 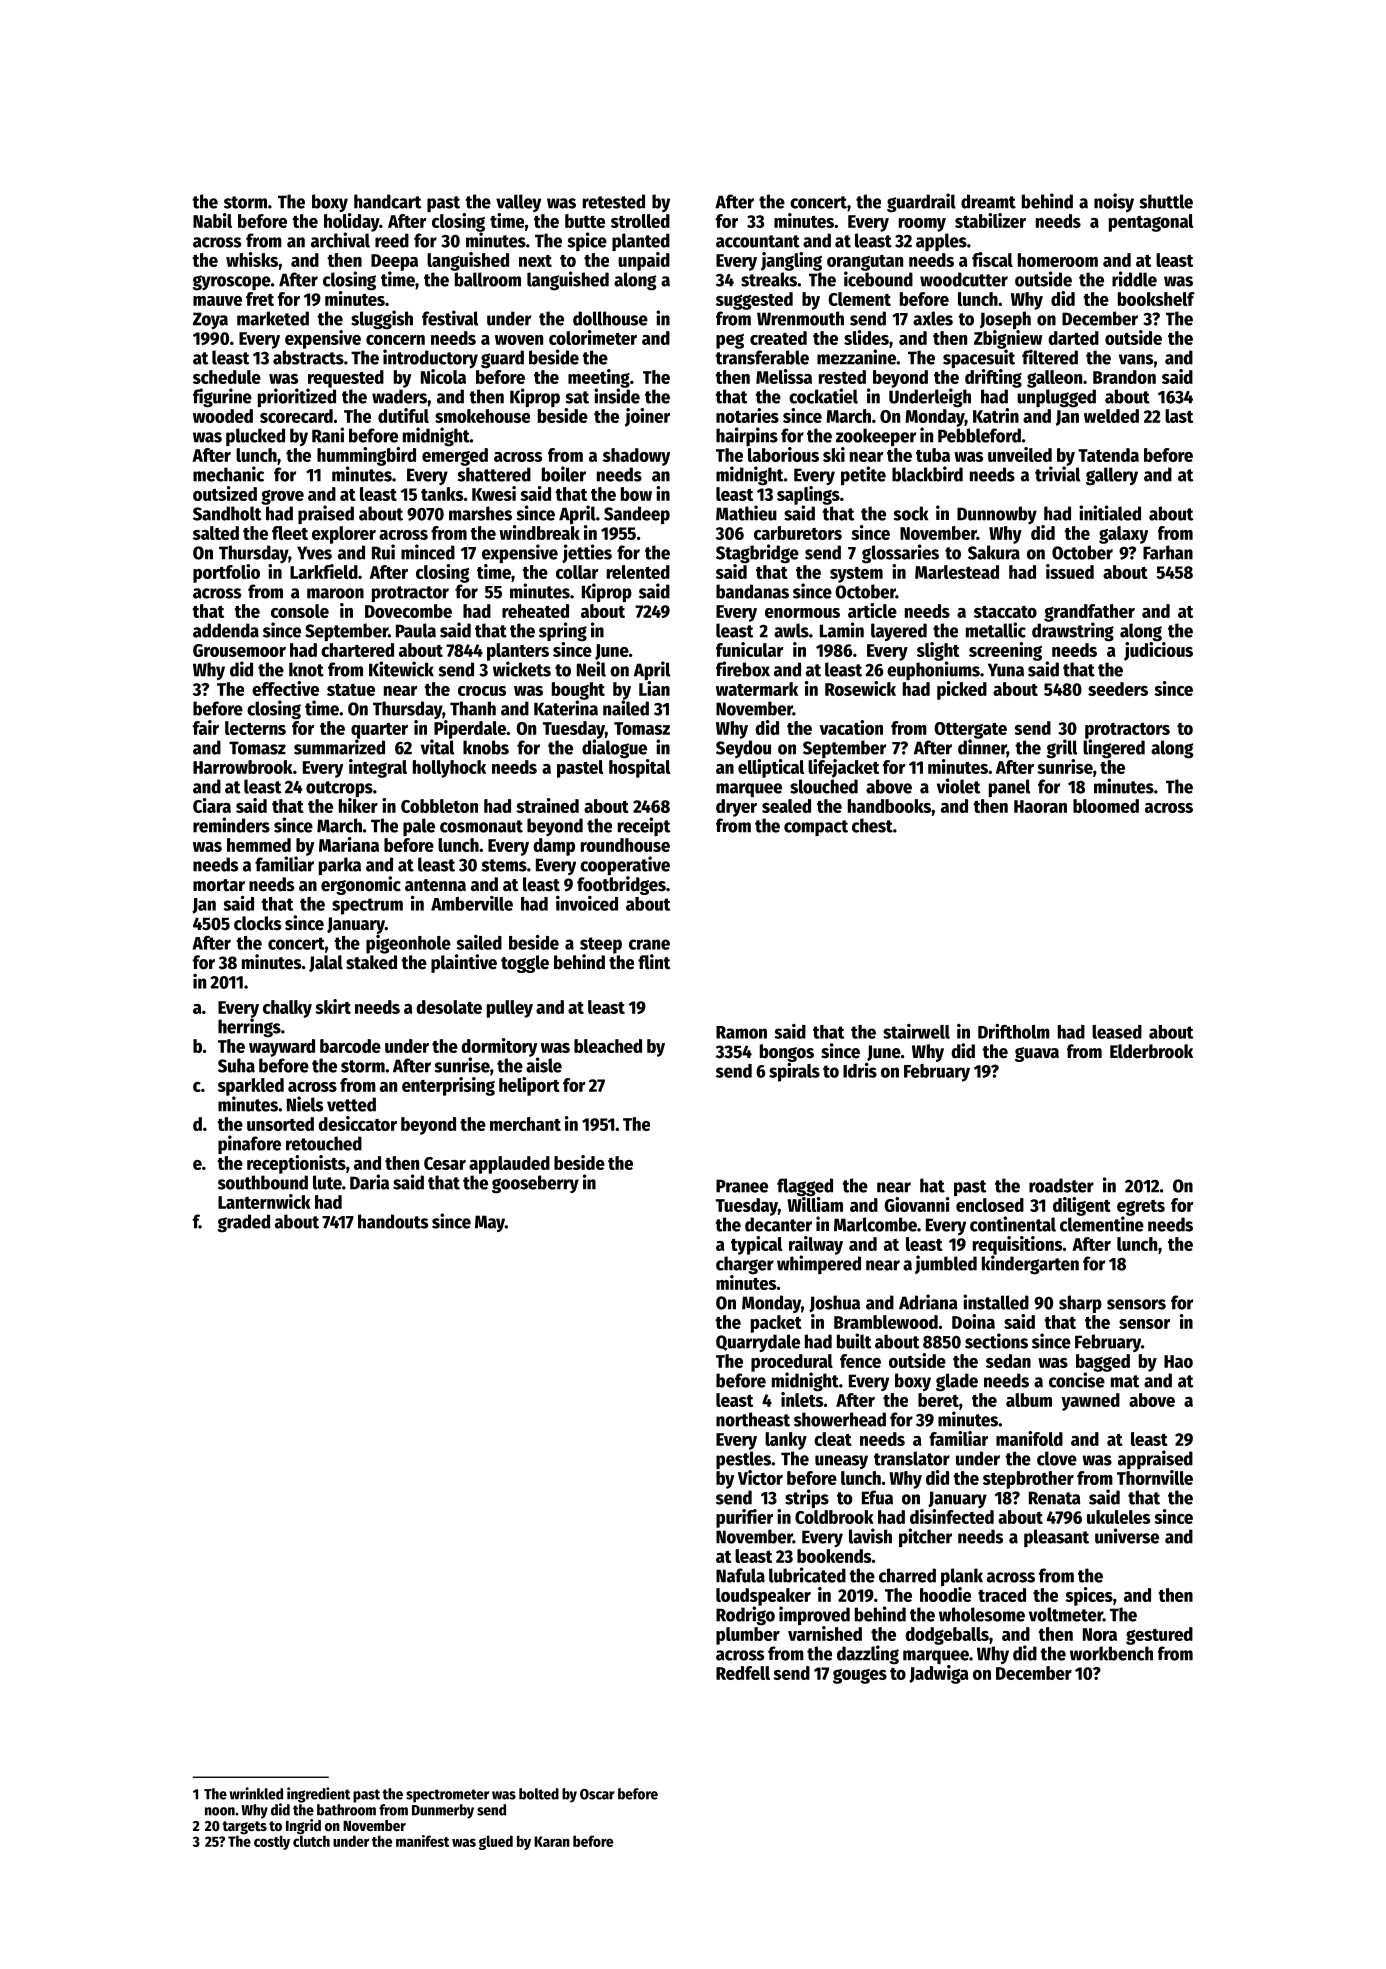 I want to click on Nafula, so click(x=740, y=1575).
